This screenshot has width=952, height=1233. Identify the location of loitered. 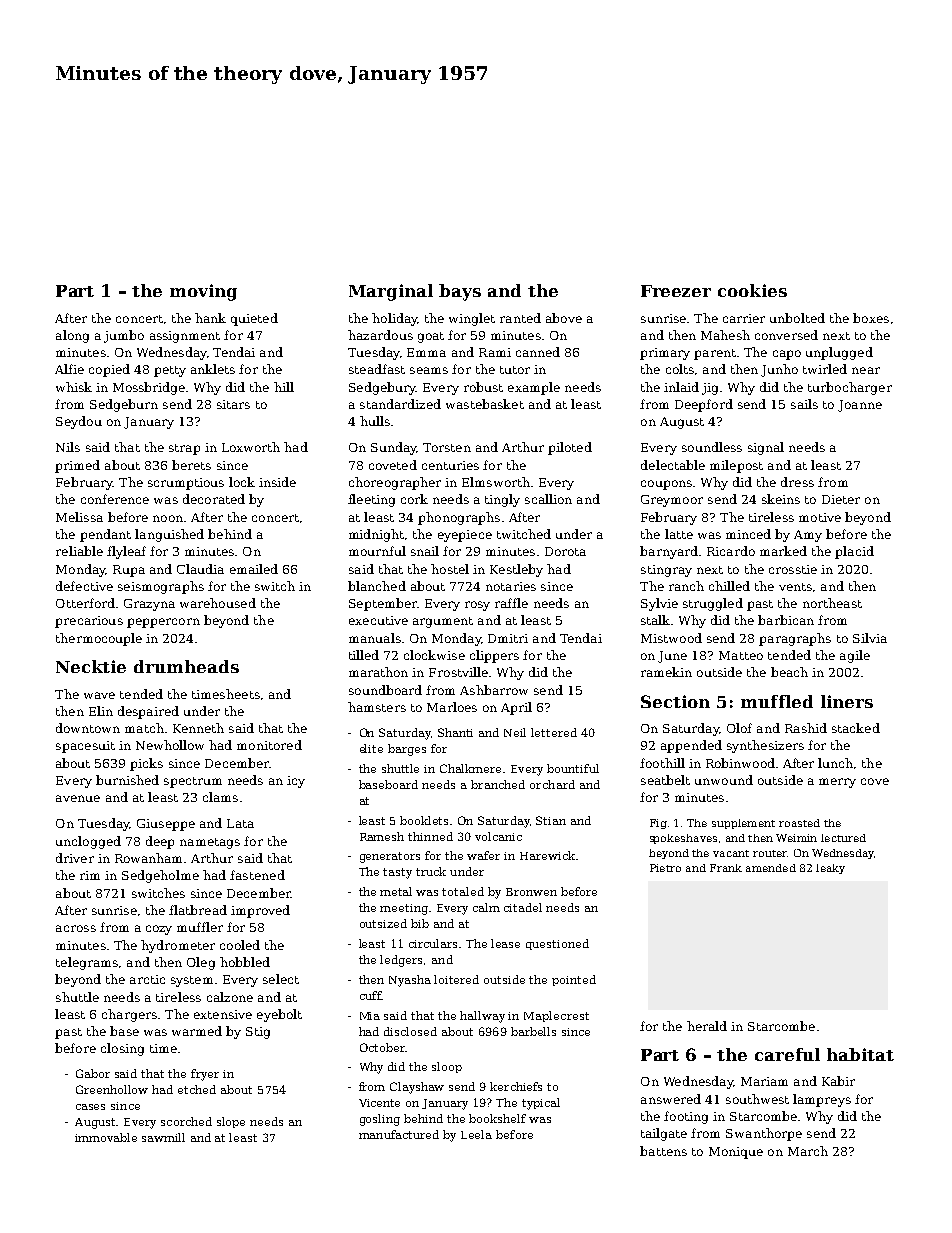
(456, 979).
